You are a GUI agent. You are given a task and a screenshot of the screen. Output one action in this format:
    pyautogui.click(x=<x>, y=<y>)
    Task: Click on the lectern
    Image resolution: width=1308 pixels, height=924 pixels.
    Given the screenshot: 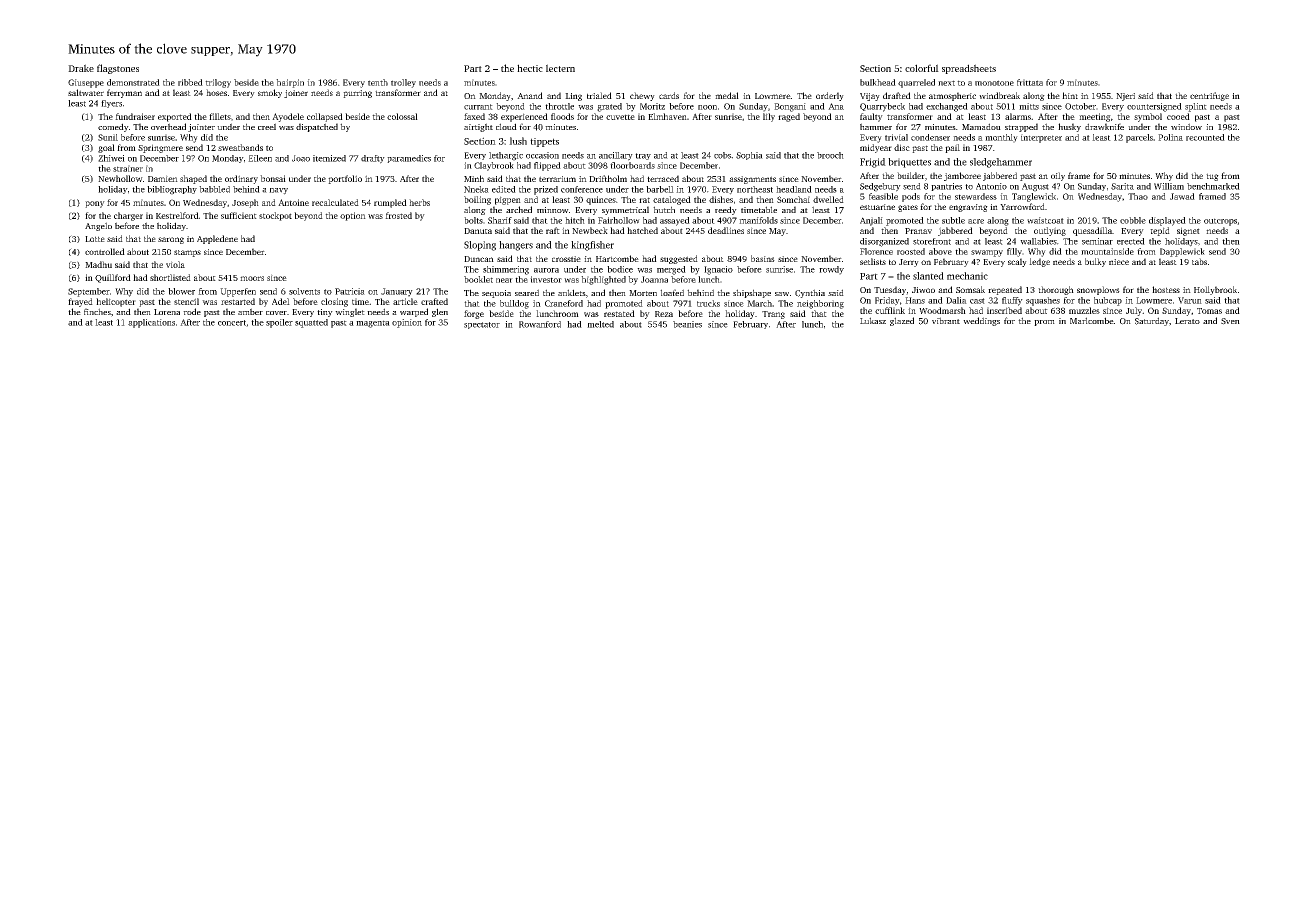 What is the action you would take?
    pyautogui.click(x=560, y=68)
